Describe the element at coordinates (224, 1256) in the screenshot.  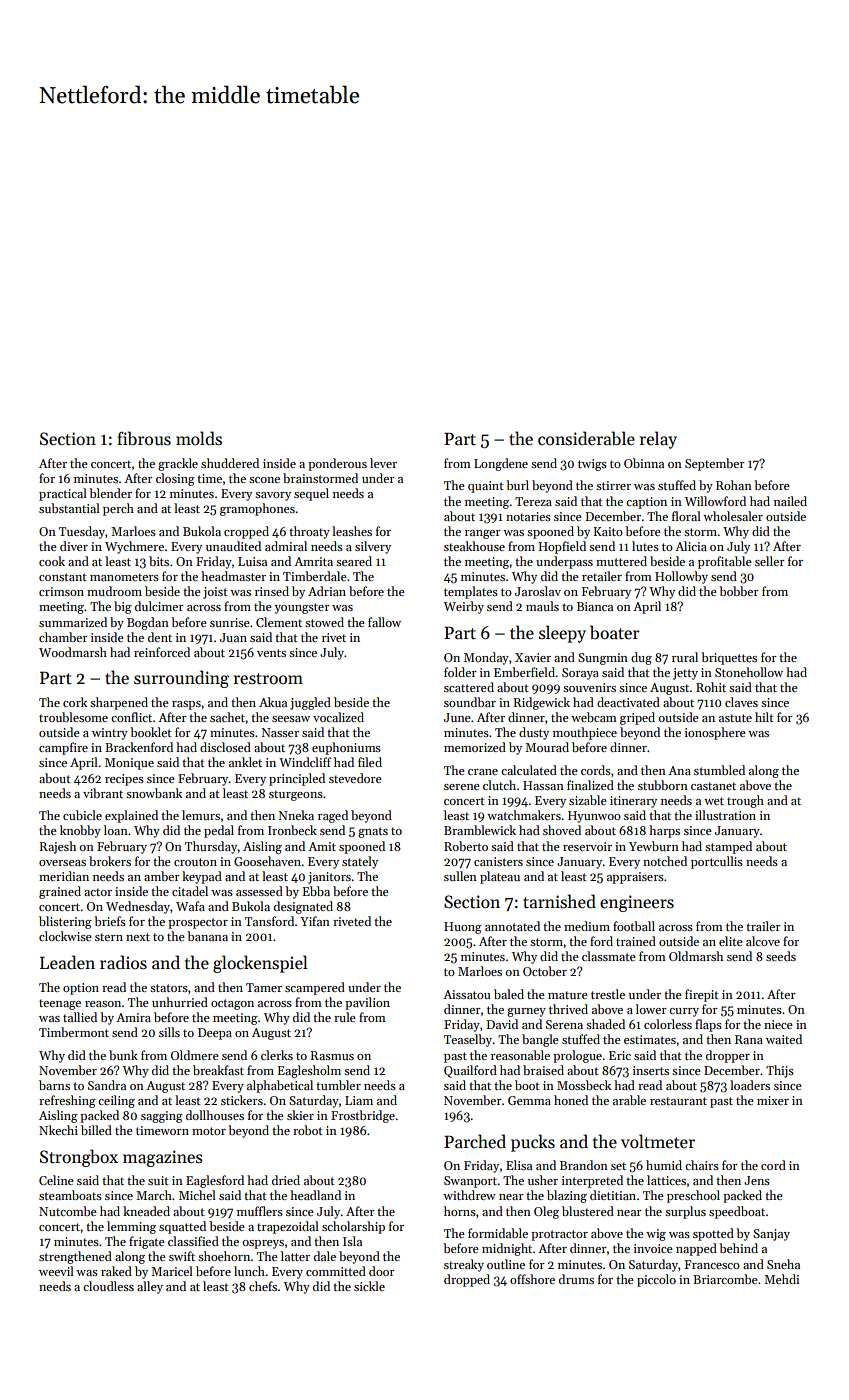
I see `shoehorn` at that location.
